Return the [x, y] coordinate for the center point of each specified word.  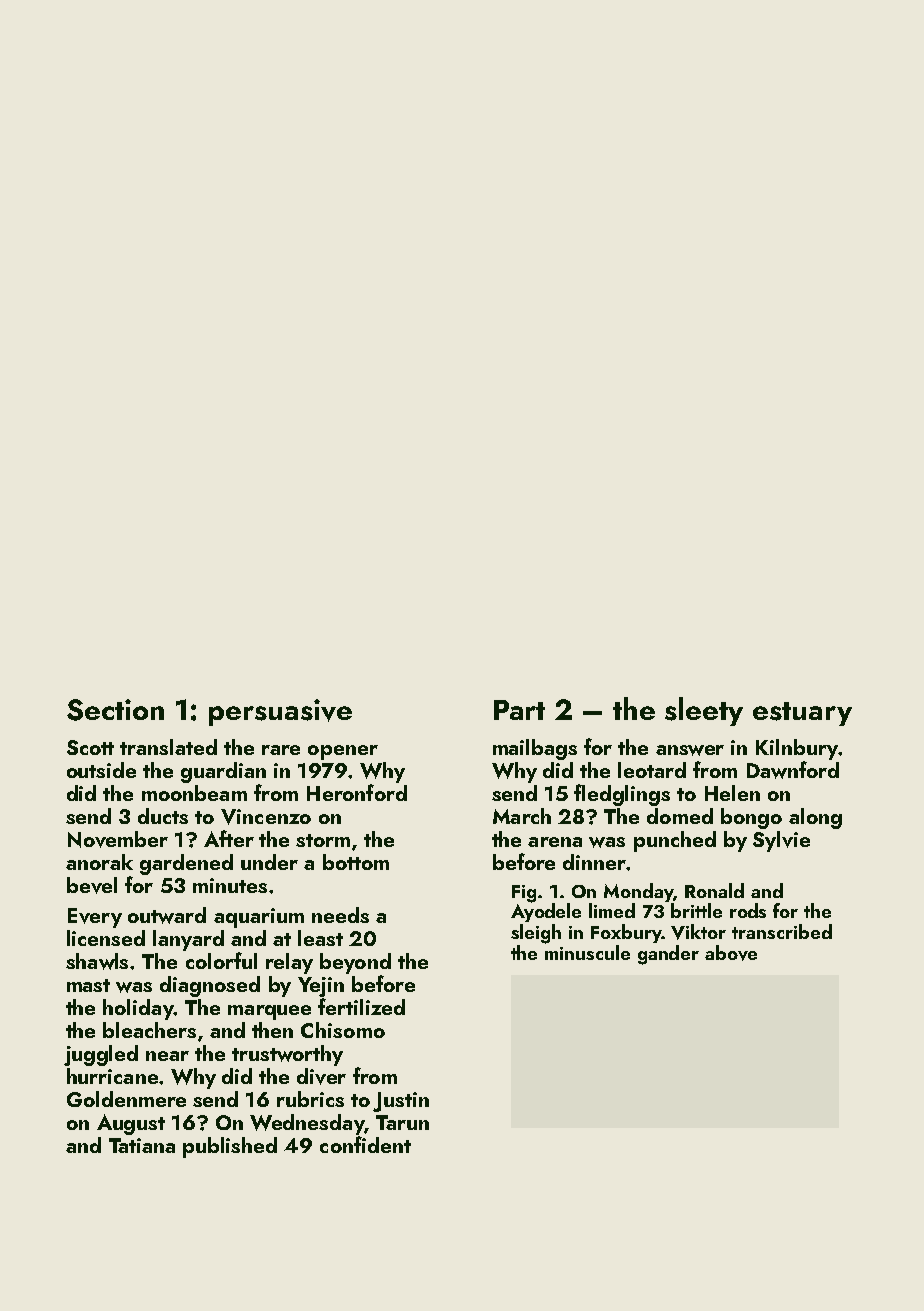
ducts [163, 816]
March [522, 816]
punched [675, 841]
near [167, 1056]
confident [365, 1144]
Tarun [402, 1122]
